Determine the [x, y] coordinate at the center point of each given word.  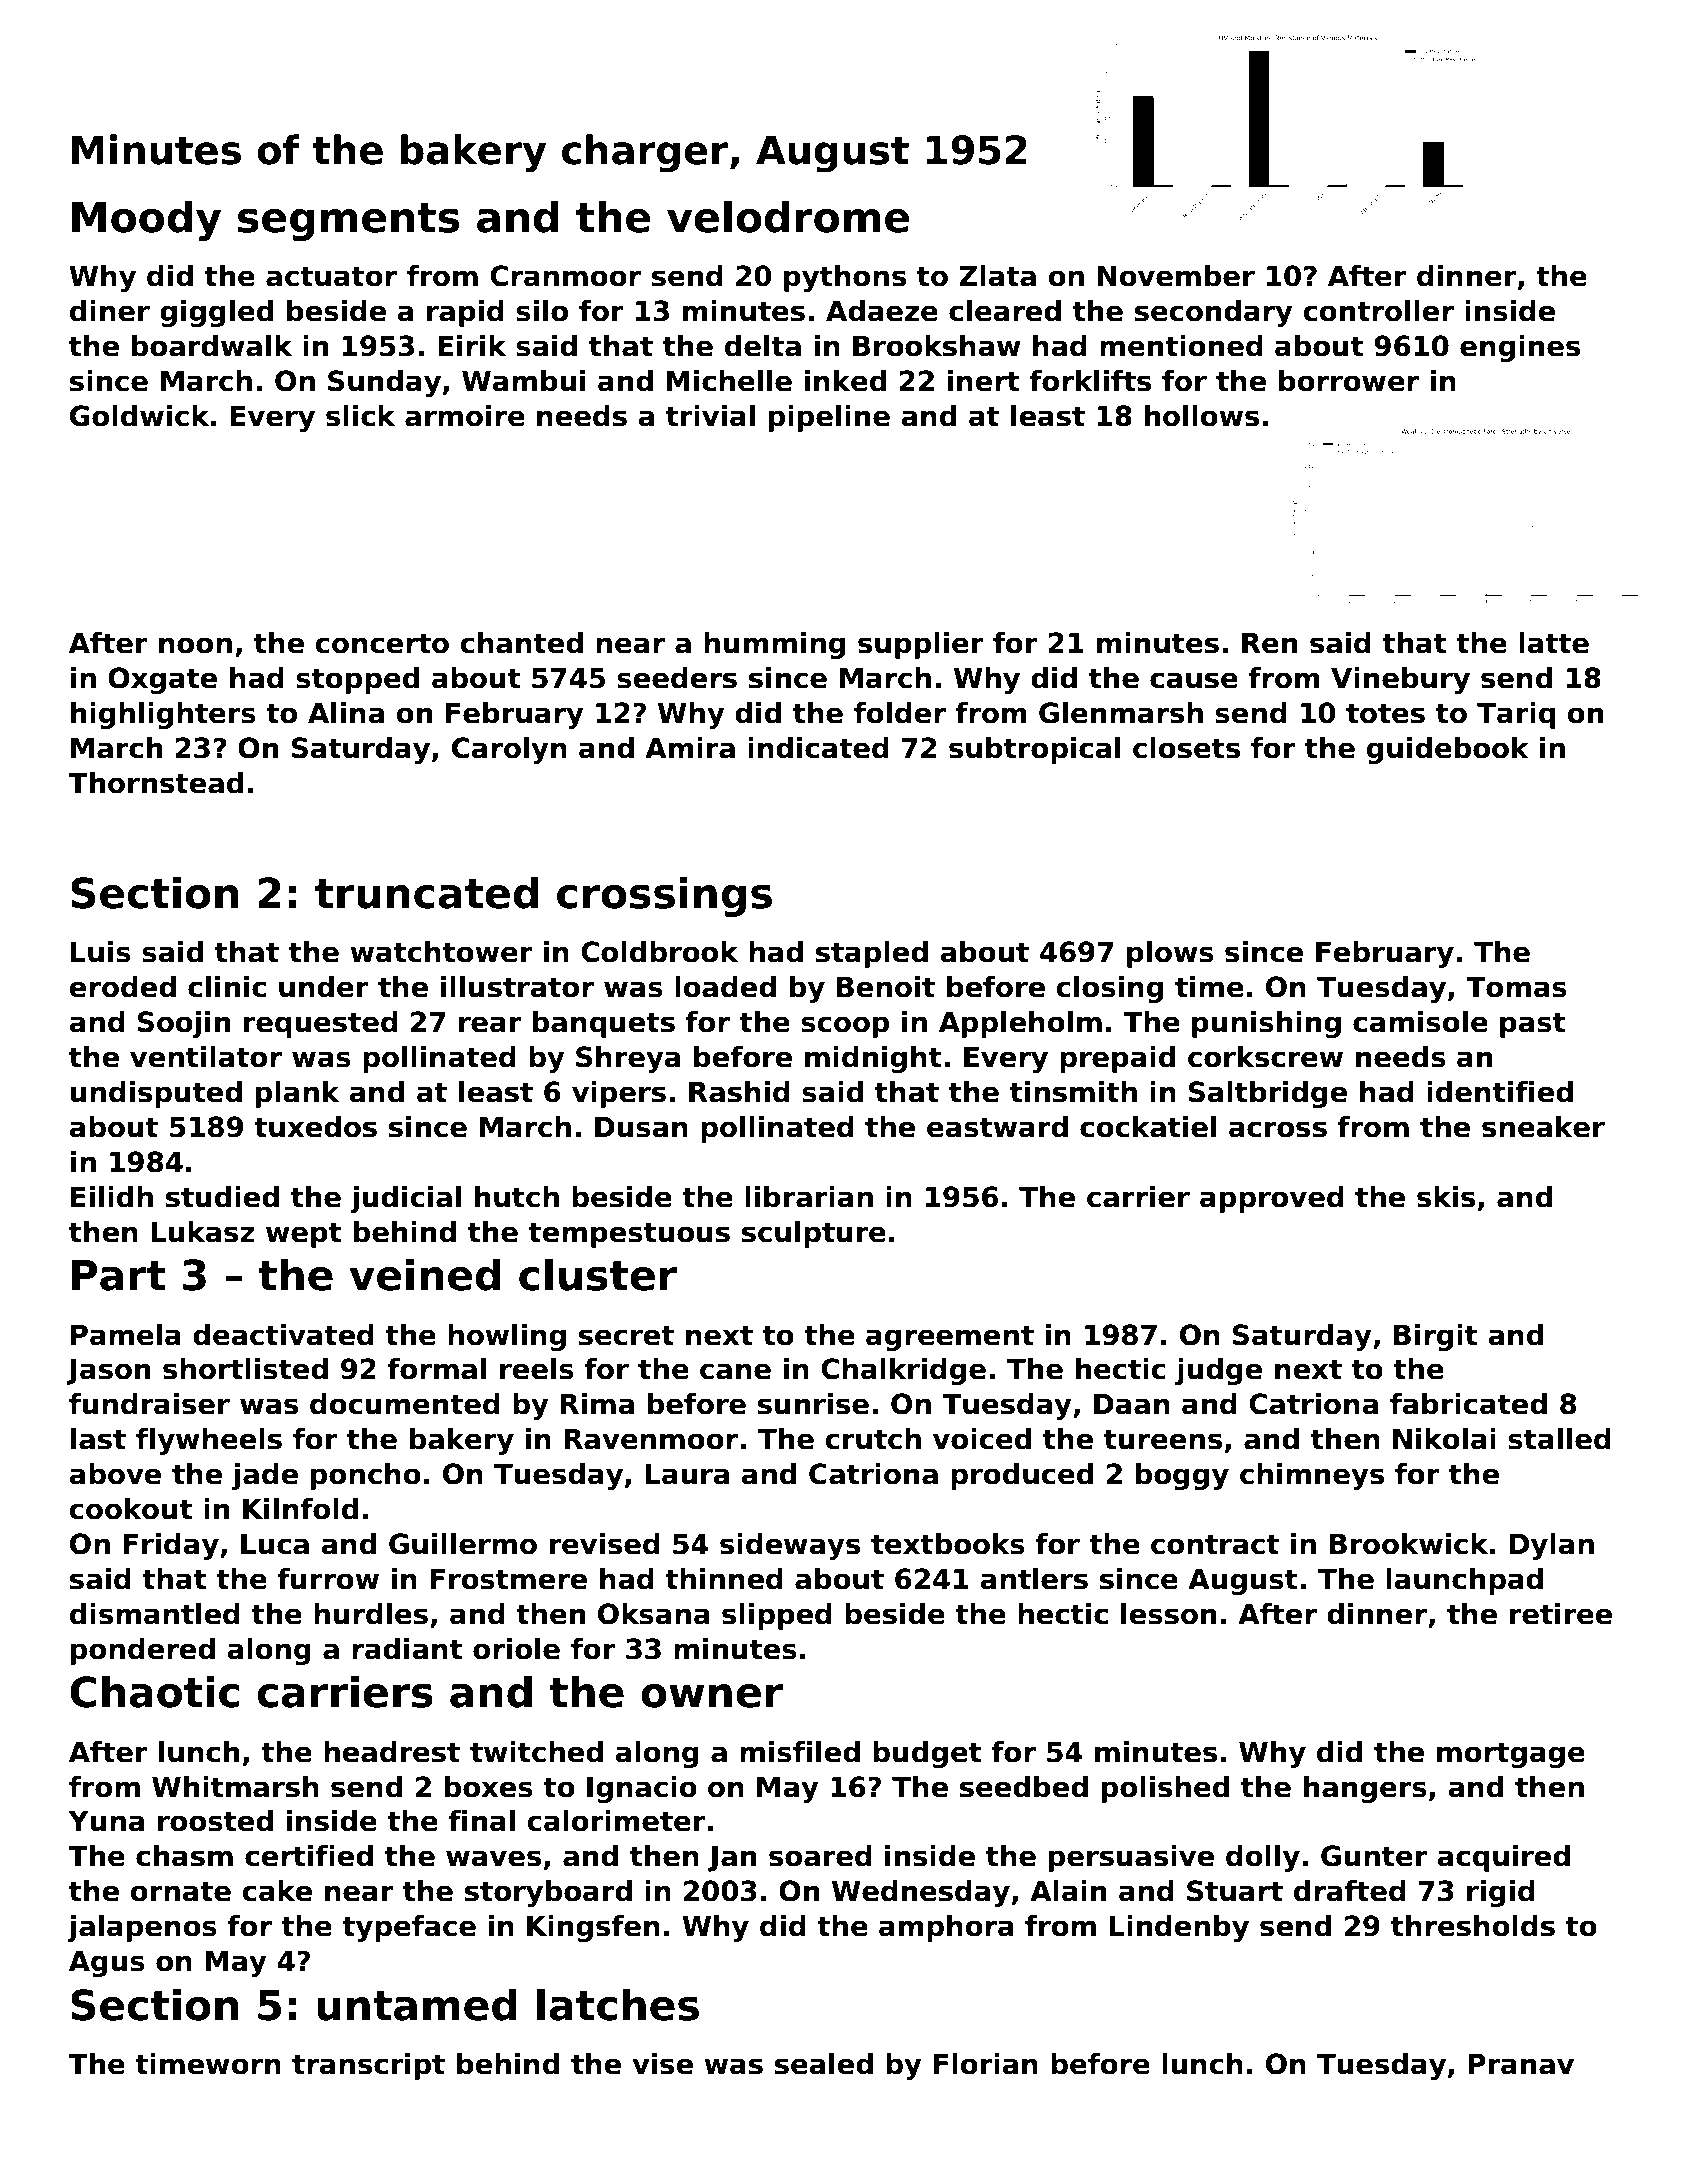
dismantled [155, 1614]
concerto [382, 643]
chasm [184, 1856]
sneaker [1543, 1127]
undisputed [156, 1094]
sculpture [814, 1234]
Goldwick [139, 416]
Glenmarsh [1121, 713]
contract [1215, 1544]
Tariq [1516, 715]
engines [1520, 348]
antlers [1034, 1579]
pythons [845, 278]
